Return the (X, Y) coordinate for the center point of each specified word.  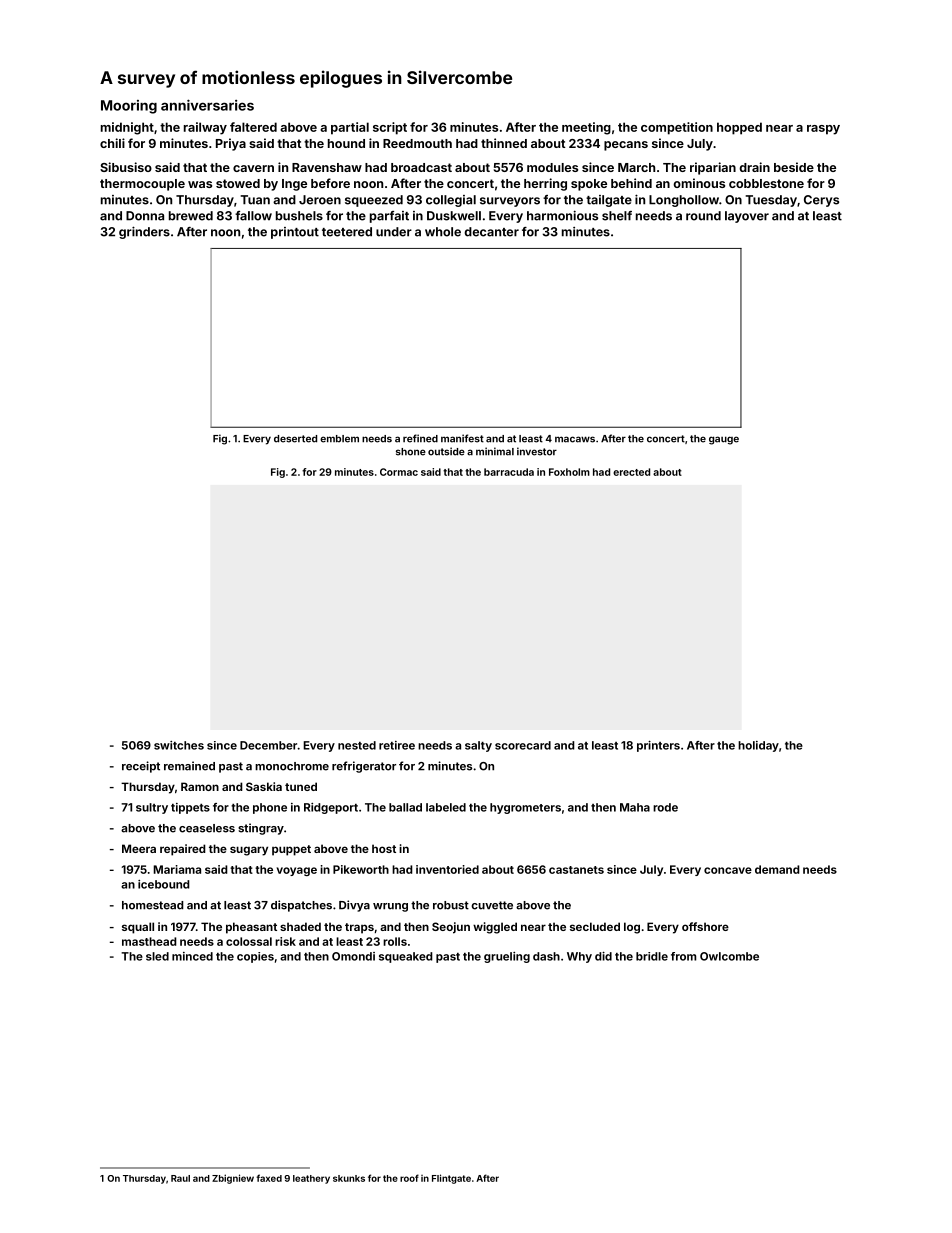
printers (658, 746)
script (390, 128)
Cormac (399, 472)
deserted (295, 439)
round (703, 216)
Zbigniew (233, 1179)
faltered (253, 127)
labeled (446, 807)
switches (179, 745)
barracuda (509, 472)
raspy (823, 130)
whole (443, 232)
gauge (724, 440)
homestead (153, 905)
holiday (758, 746)
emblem (339, 439)
